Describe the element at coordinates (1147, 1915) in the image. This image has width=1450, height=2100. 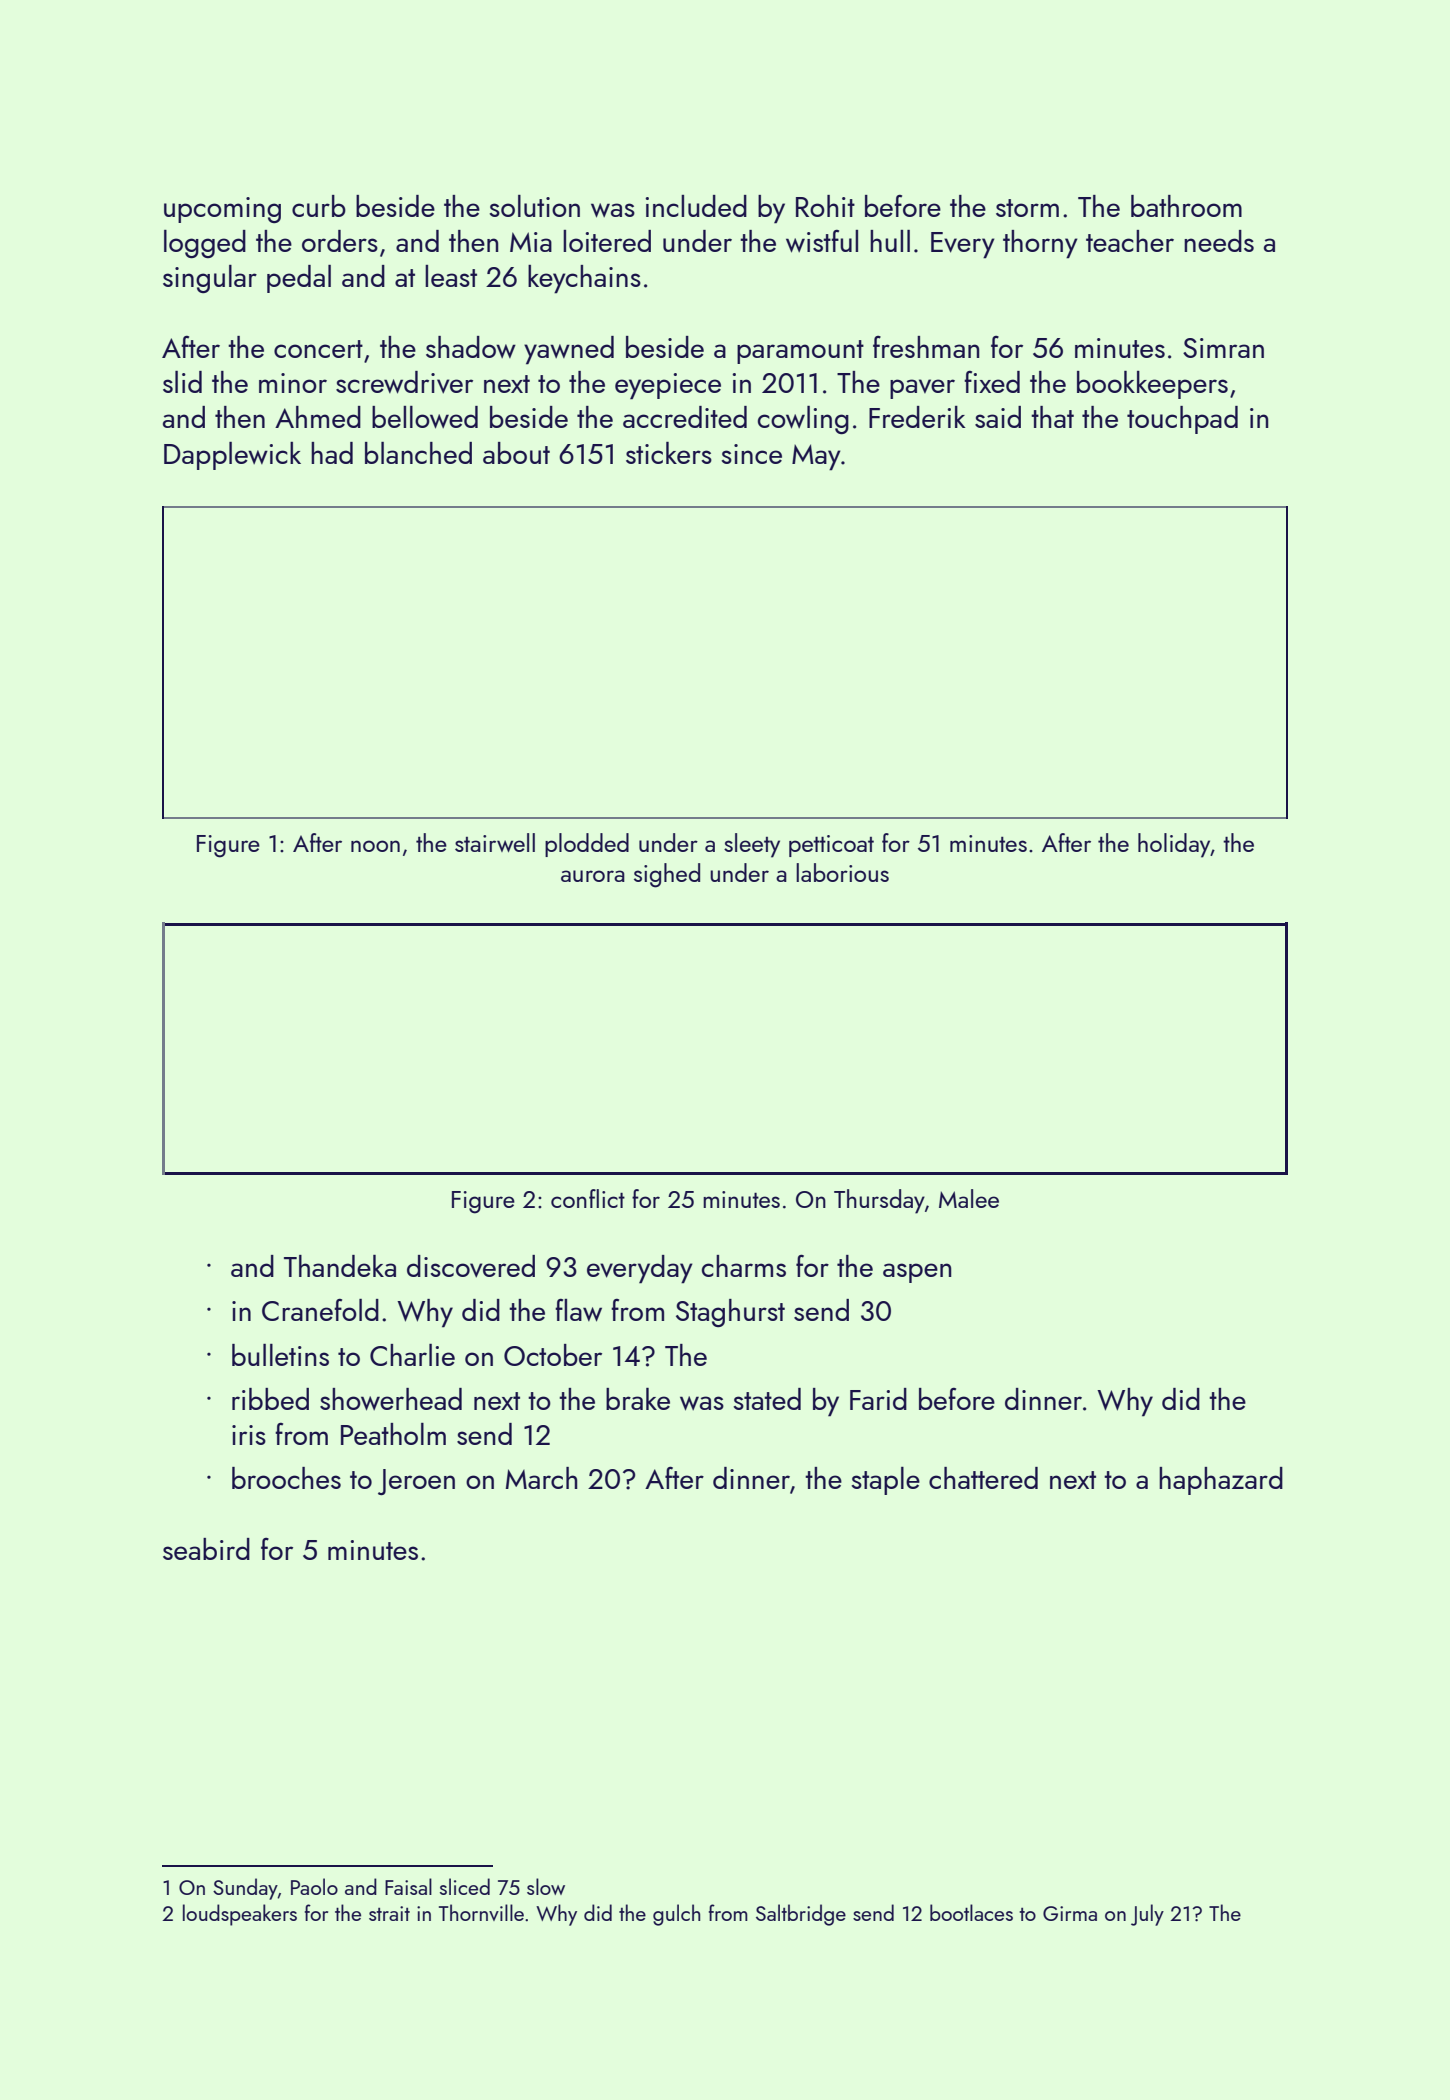
I see `July` at that location.
